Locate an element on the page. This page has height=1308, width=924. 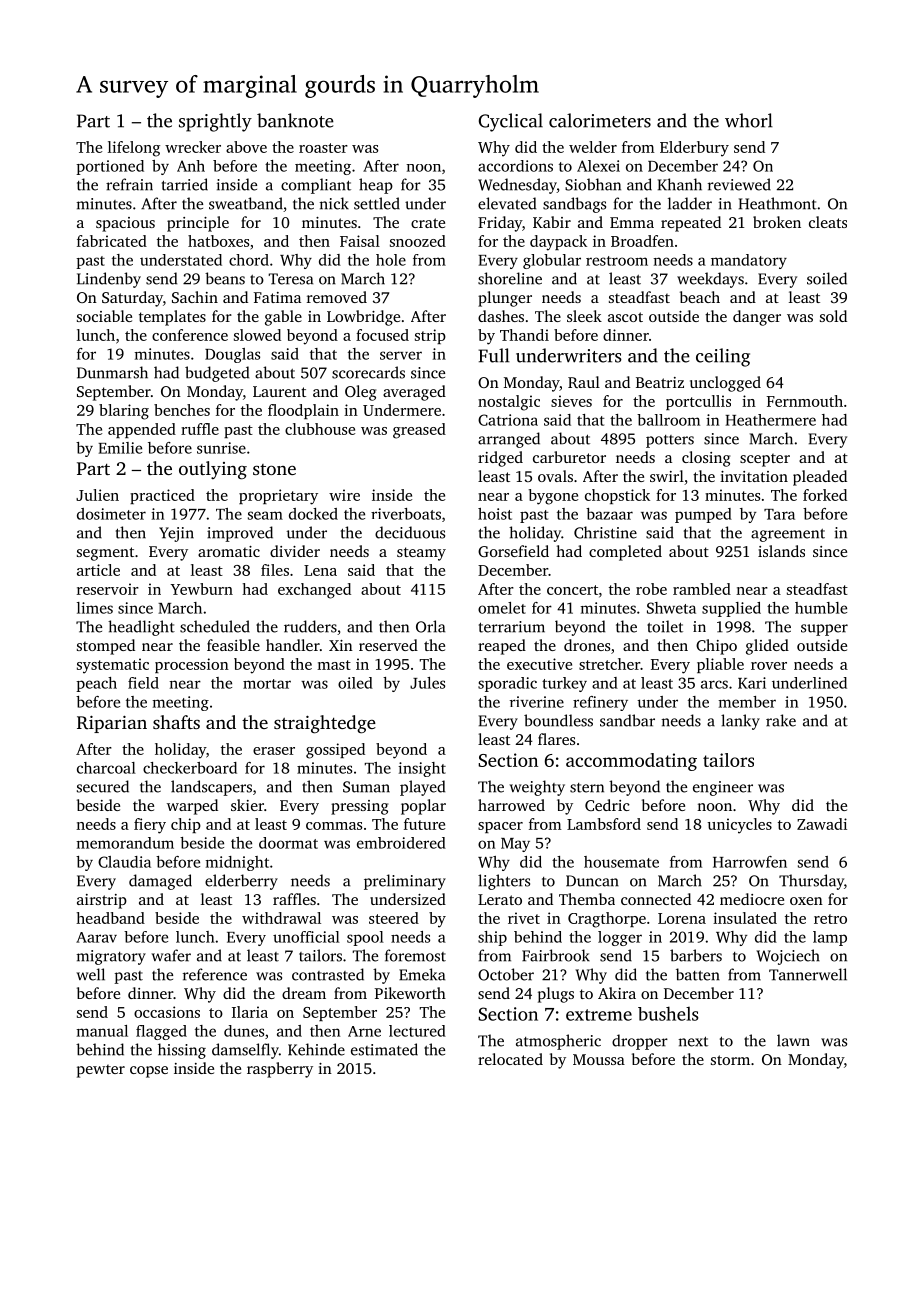
Wojciech is located at coordinates (788, 957).
